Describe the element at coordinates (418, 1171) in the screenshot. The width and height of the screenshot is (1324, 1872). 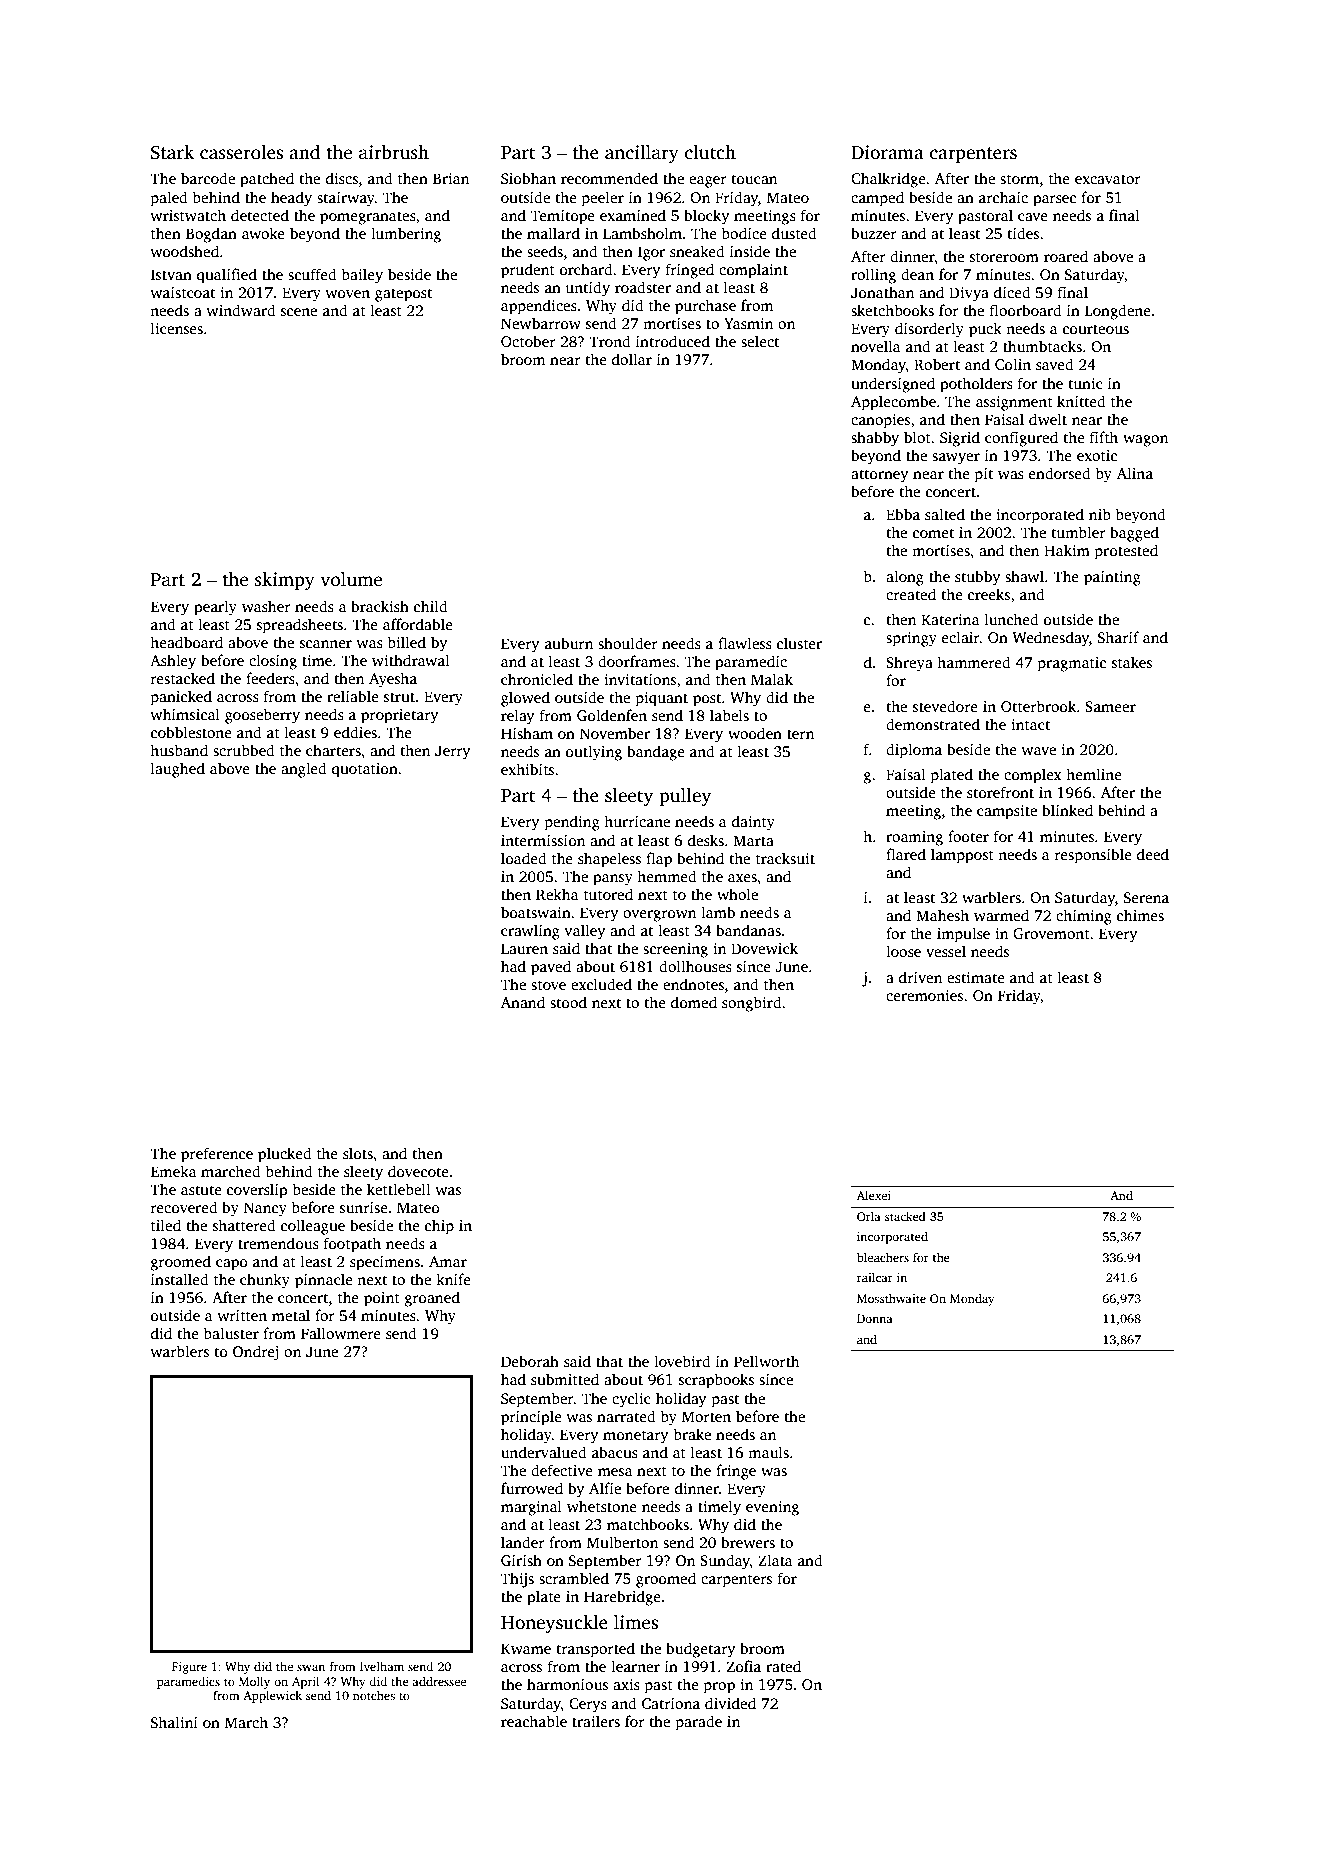
I see `dovecote` at that location.
